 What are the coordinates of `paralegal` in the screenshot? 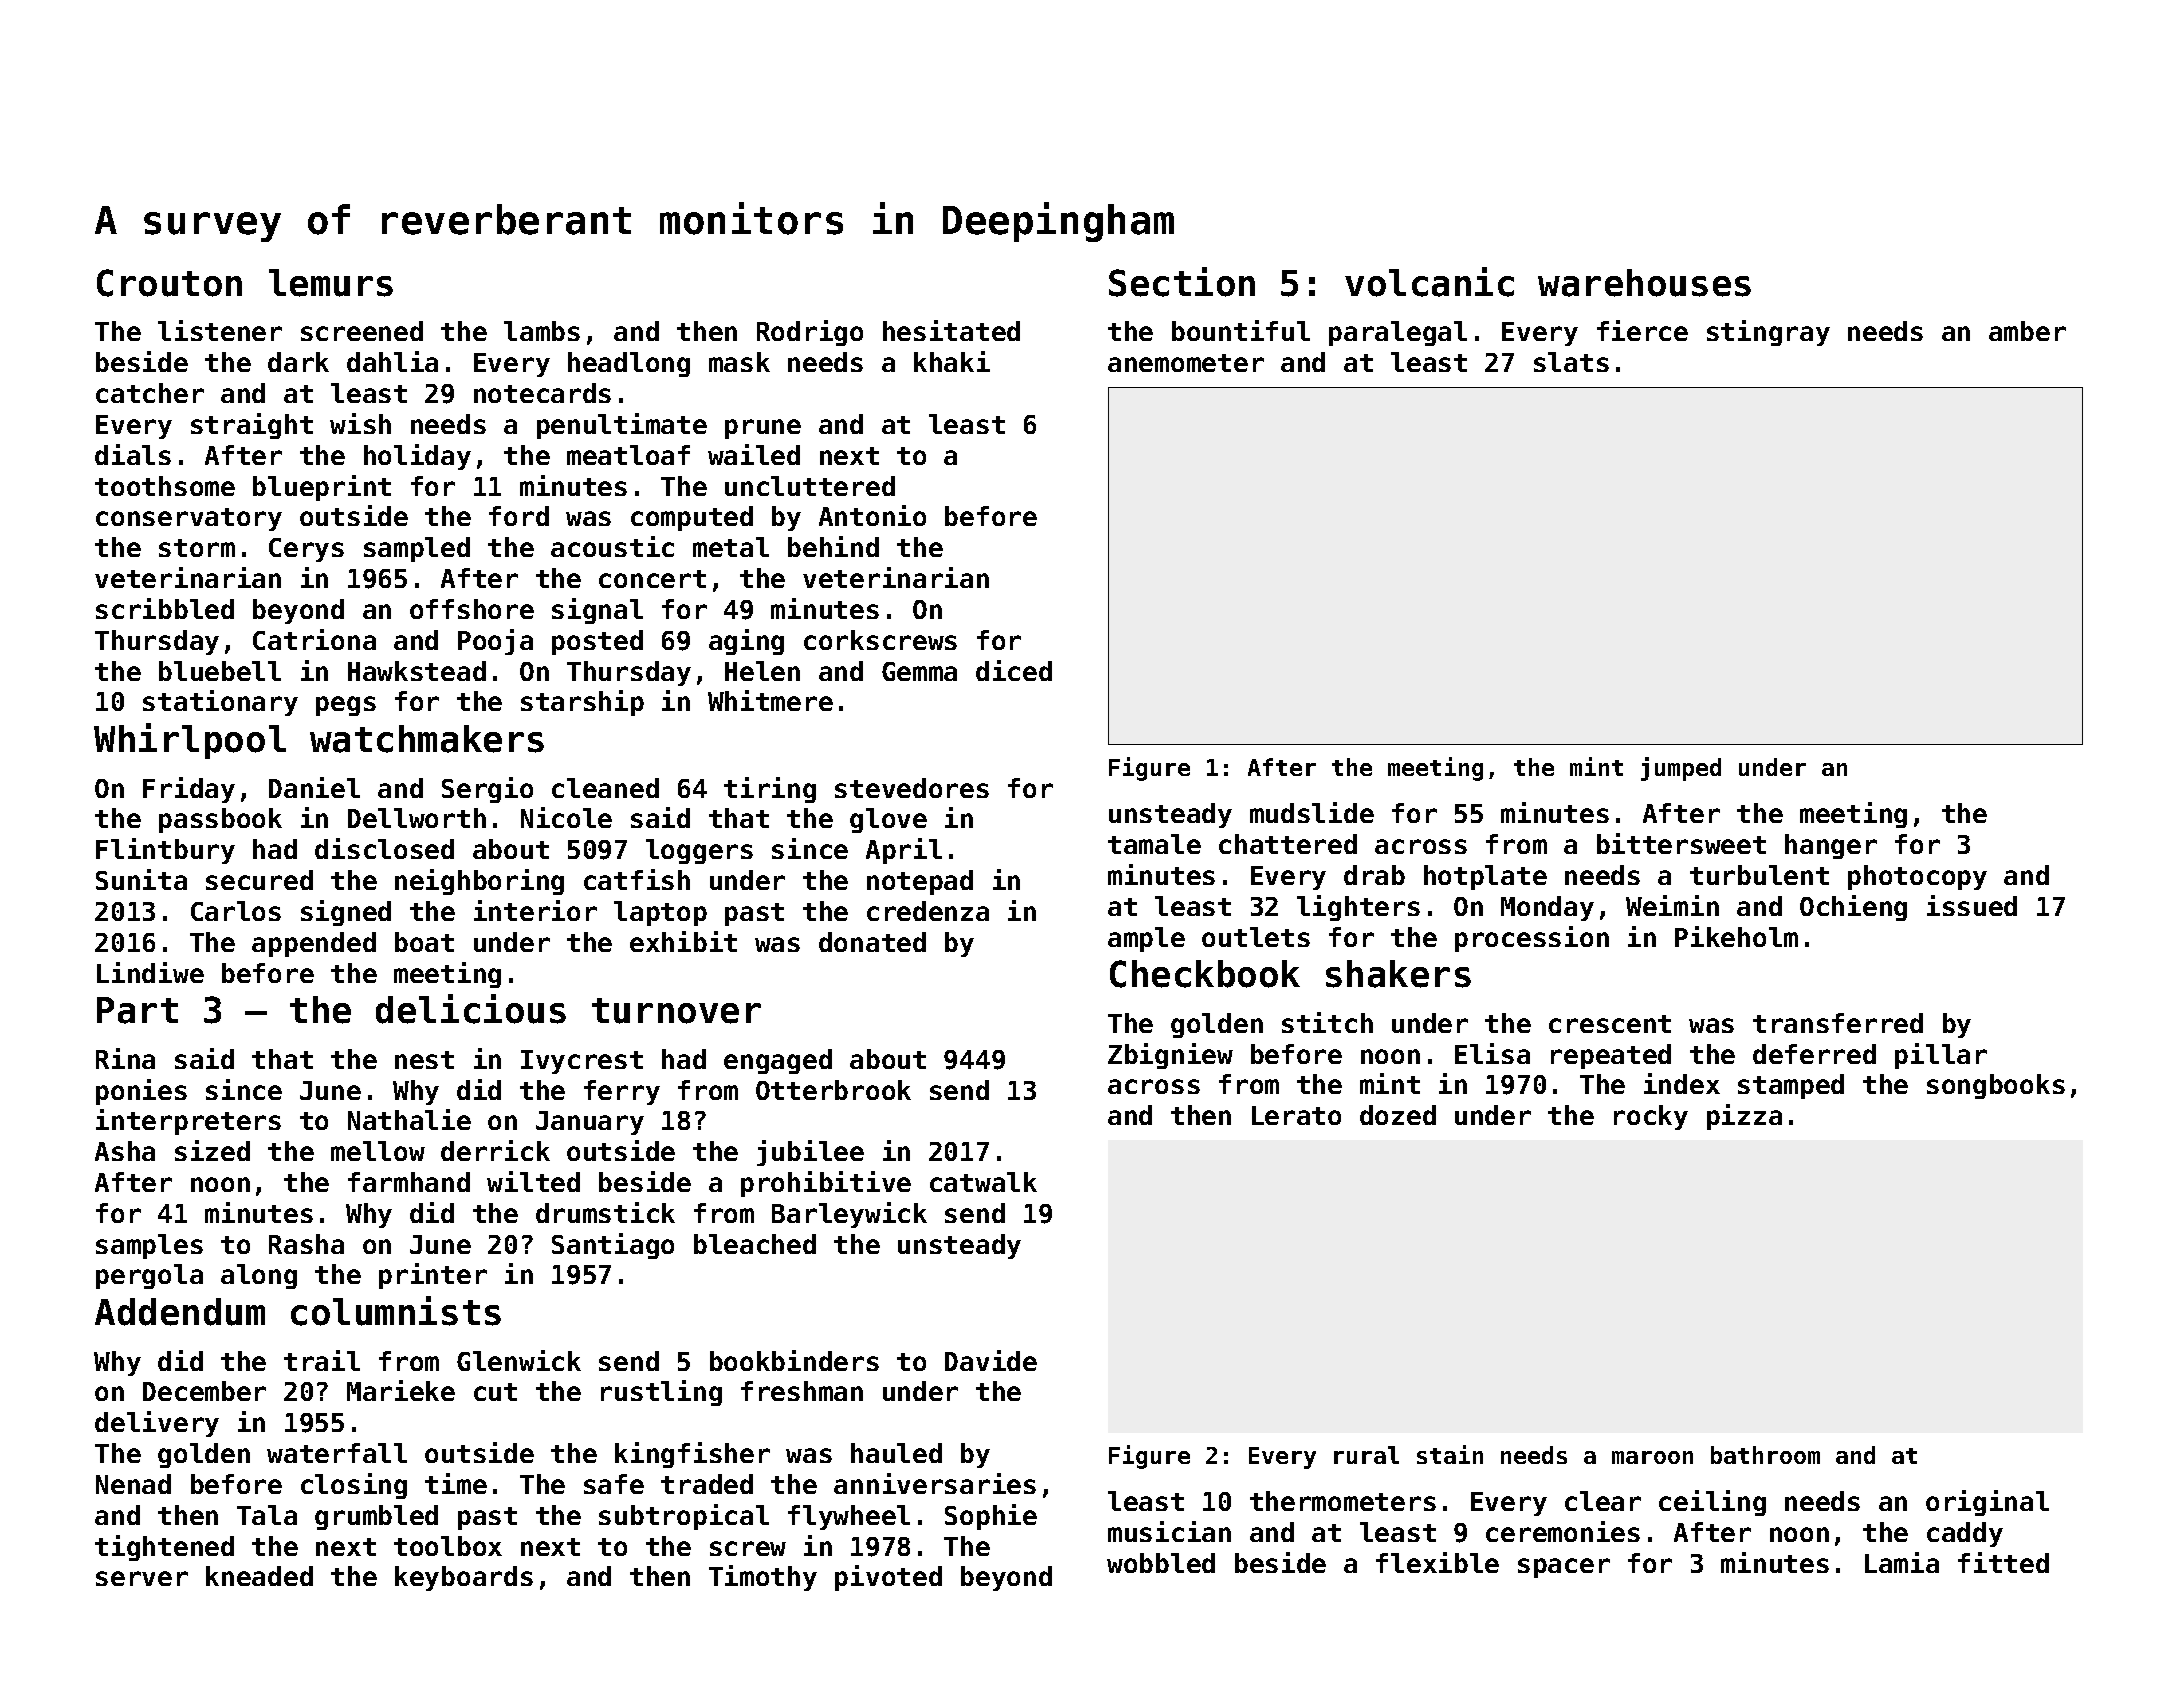 It's located at (1398, 333).
